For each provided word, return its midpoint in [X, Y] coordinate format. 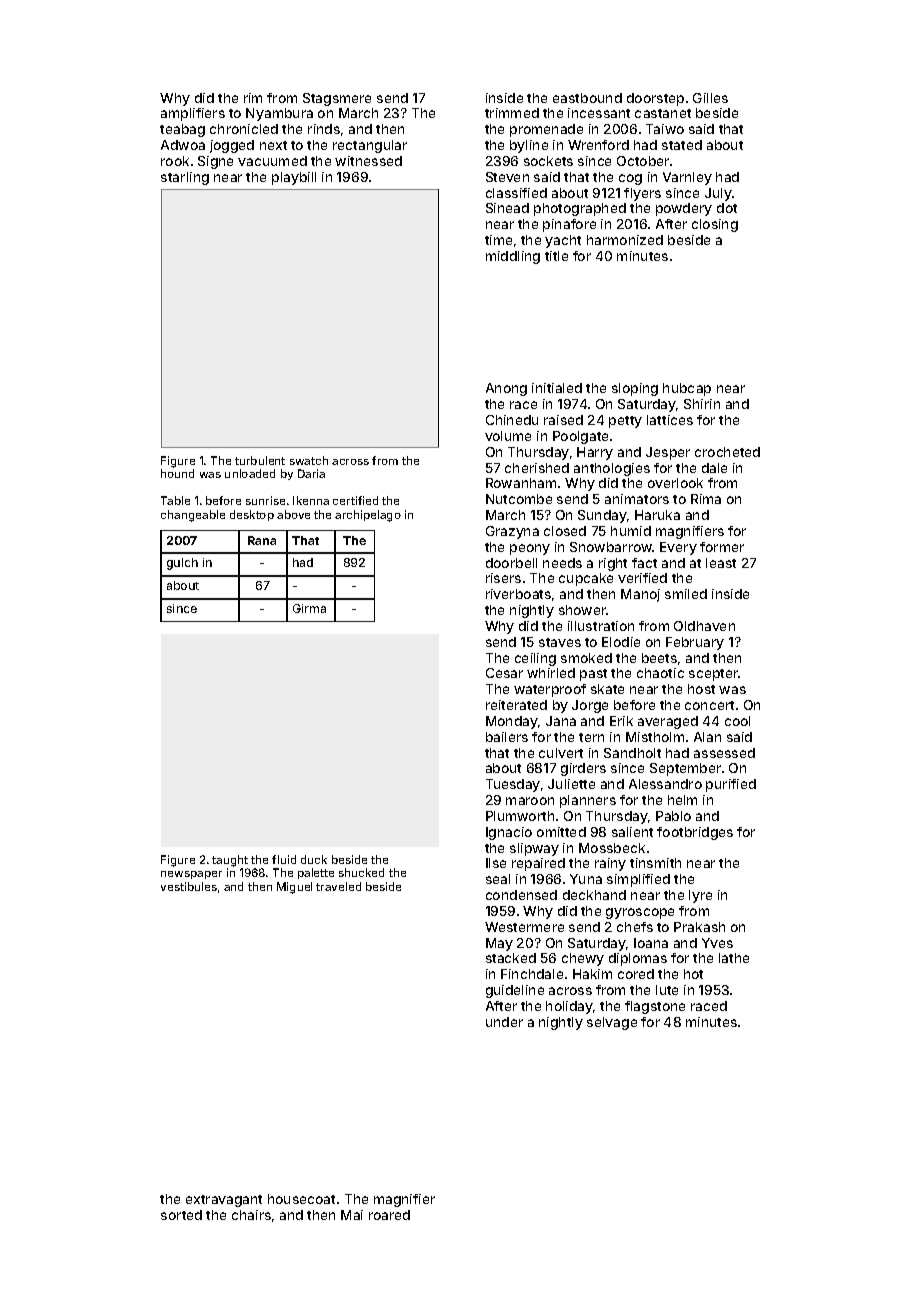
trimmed [512, 113]
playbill [294, 178]
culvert [561, 753]
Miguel [294, 888]
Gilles [710, 98]
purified [731, 785]
